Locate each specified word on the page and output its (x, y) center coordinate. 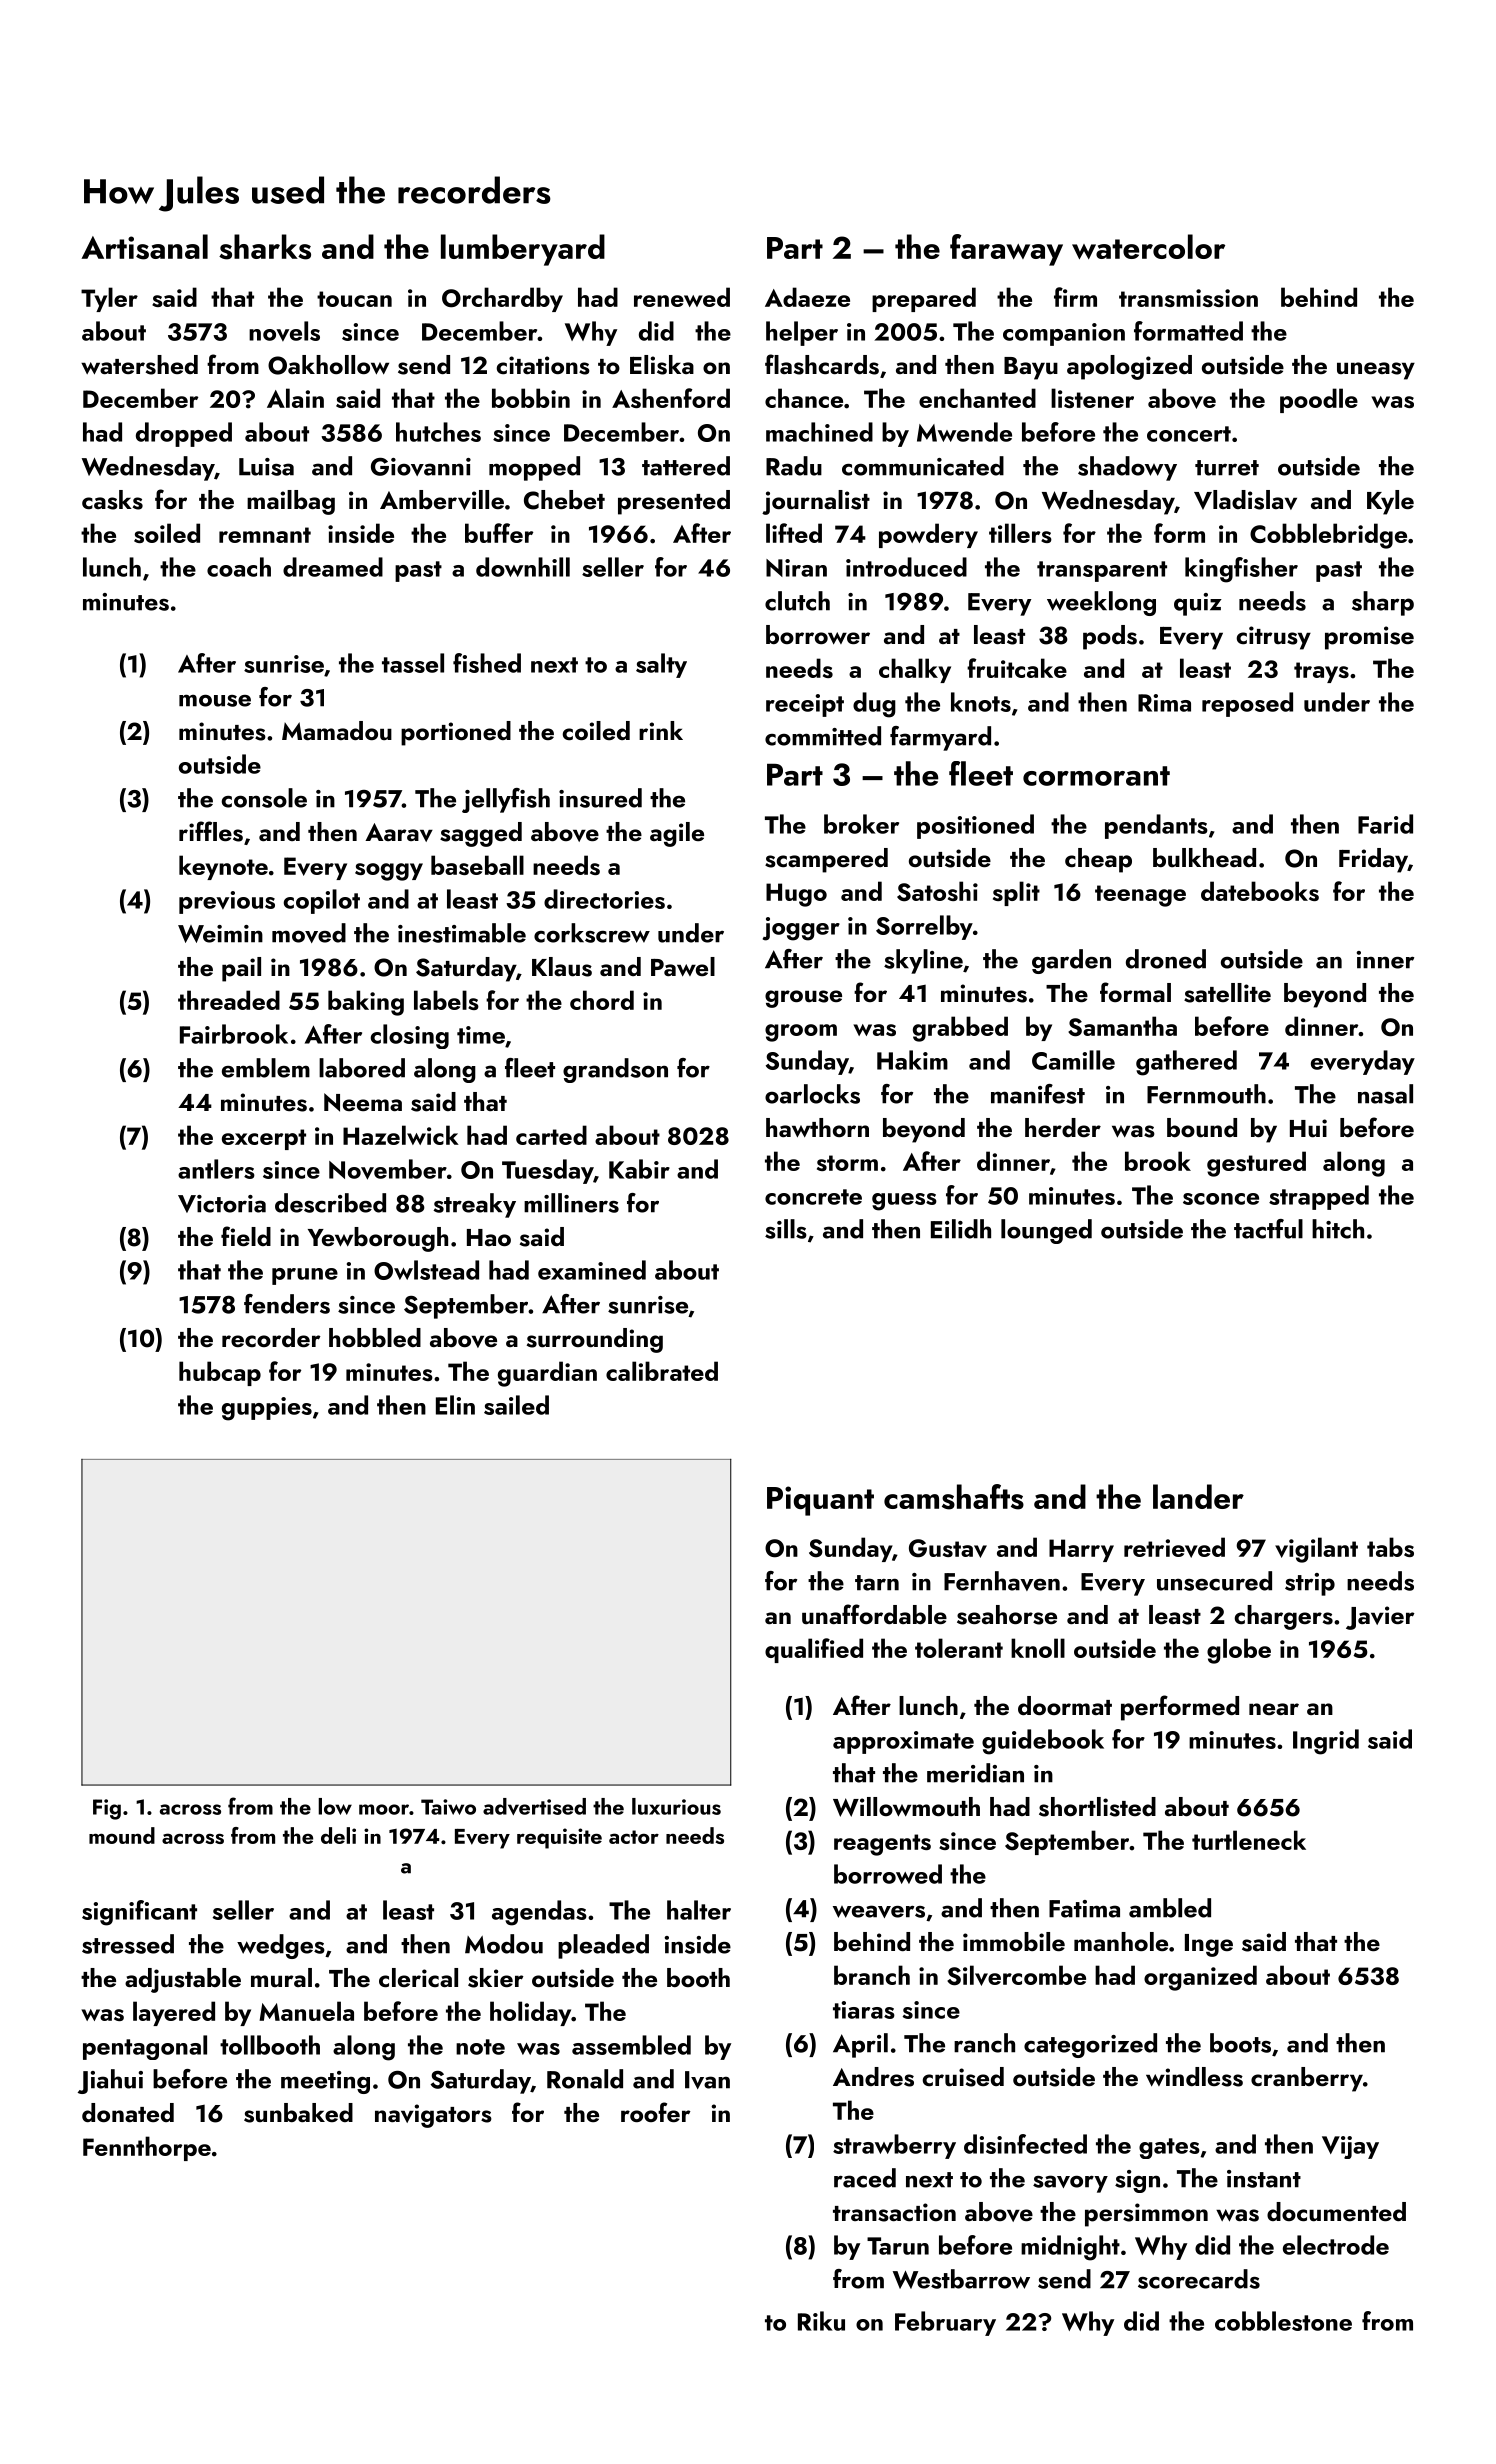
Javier (1380, 1618)
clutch (797, 601)
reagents (882, 1845)
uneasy (1376, 371)
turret (1227, 468)
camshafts (954, 1497)
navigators (433, 2116)
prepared (924, 299)
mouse (215, 700)
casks (112, 500)
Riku (821, 2321)
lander (1198, 1496)
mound (122, 1835)
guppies (267, 1409)
